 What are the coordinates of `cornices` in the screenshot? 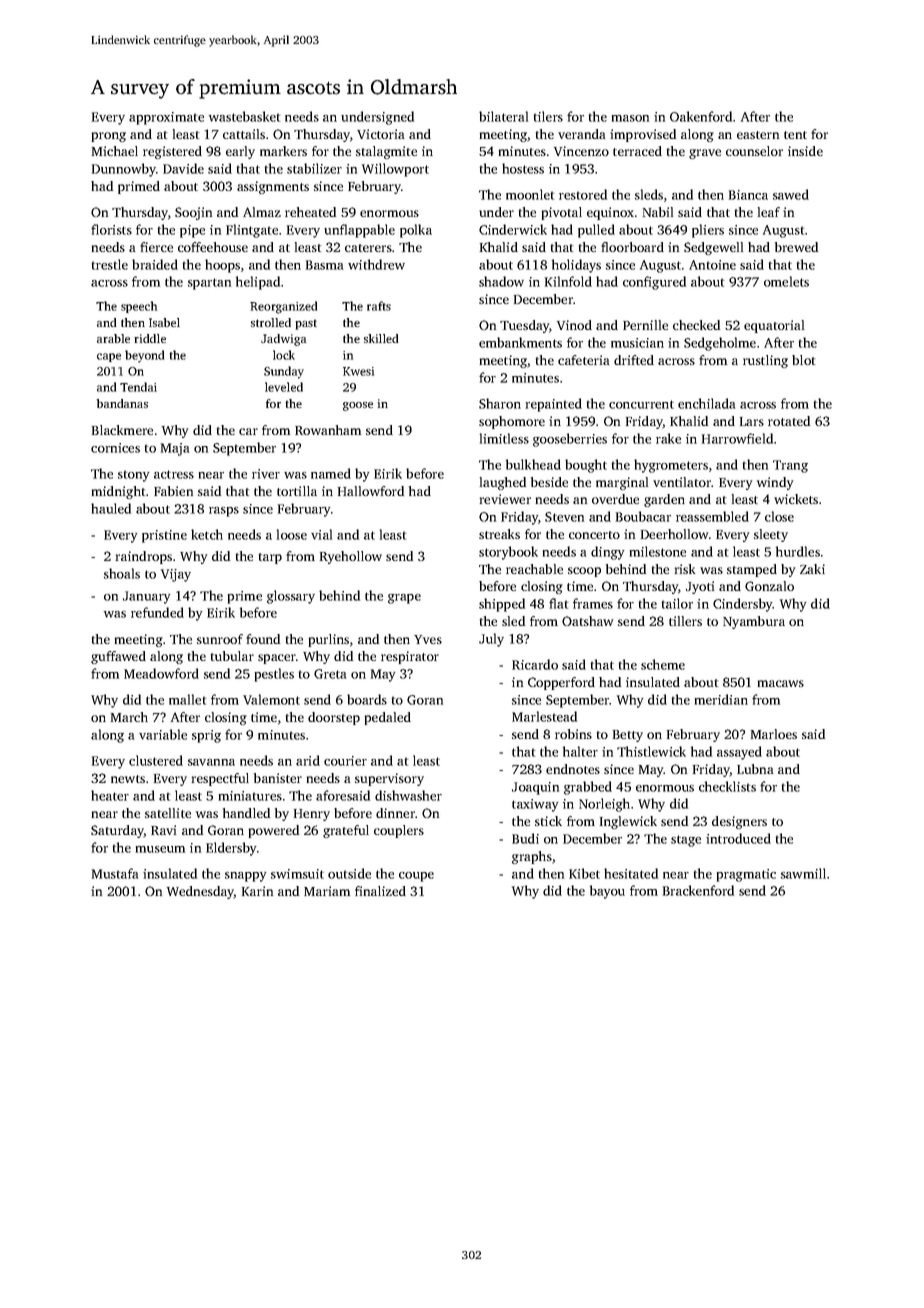 It's located at (115, 448).
